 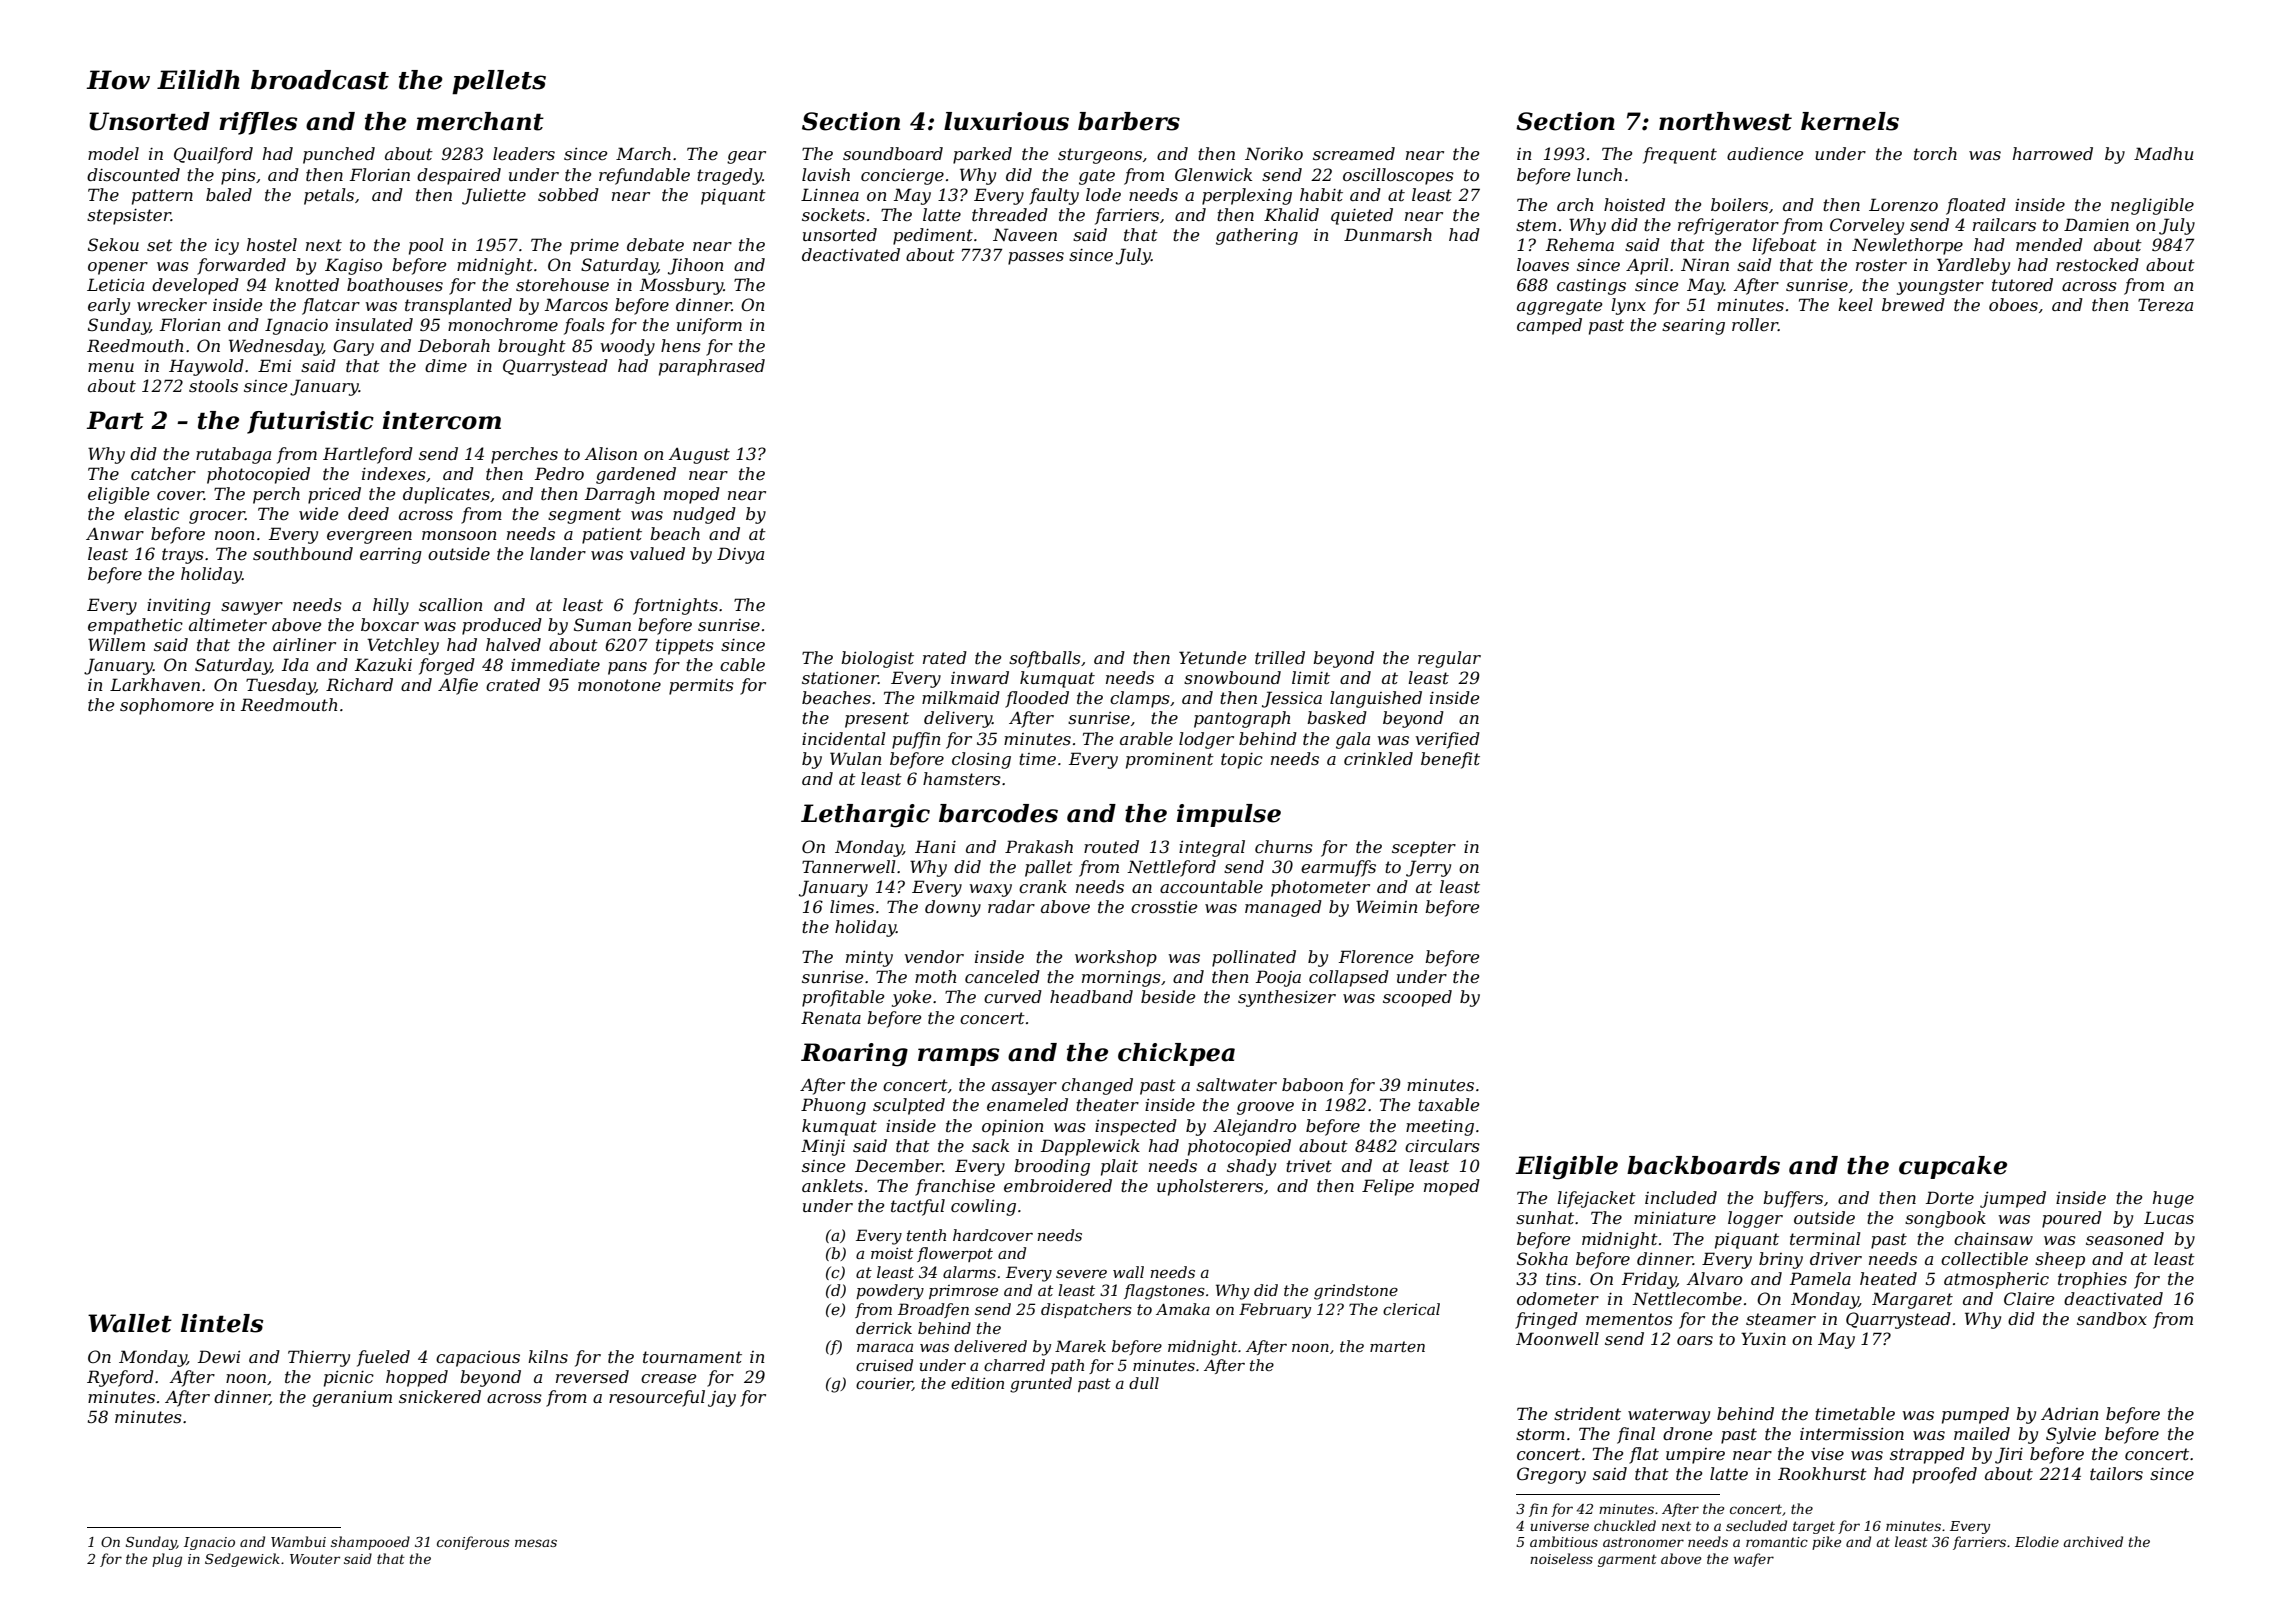 What do you see at coordinates (1229, 815) in the document?
I see `impulse` at bounding box center [1229, 815].
